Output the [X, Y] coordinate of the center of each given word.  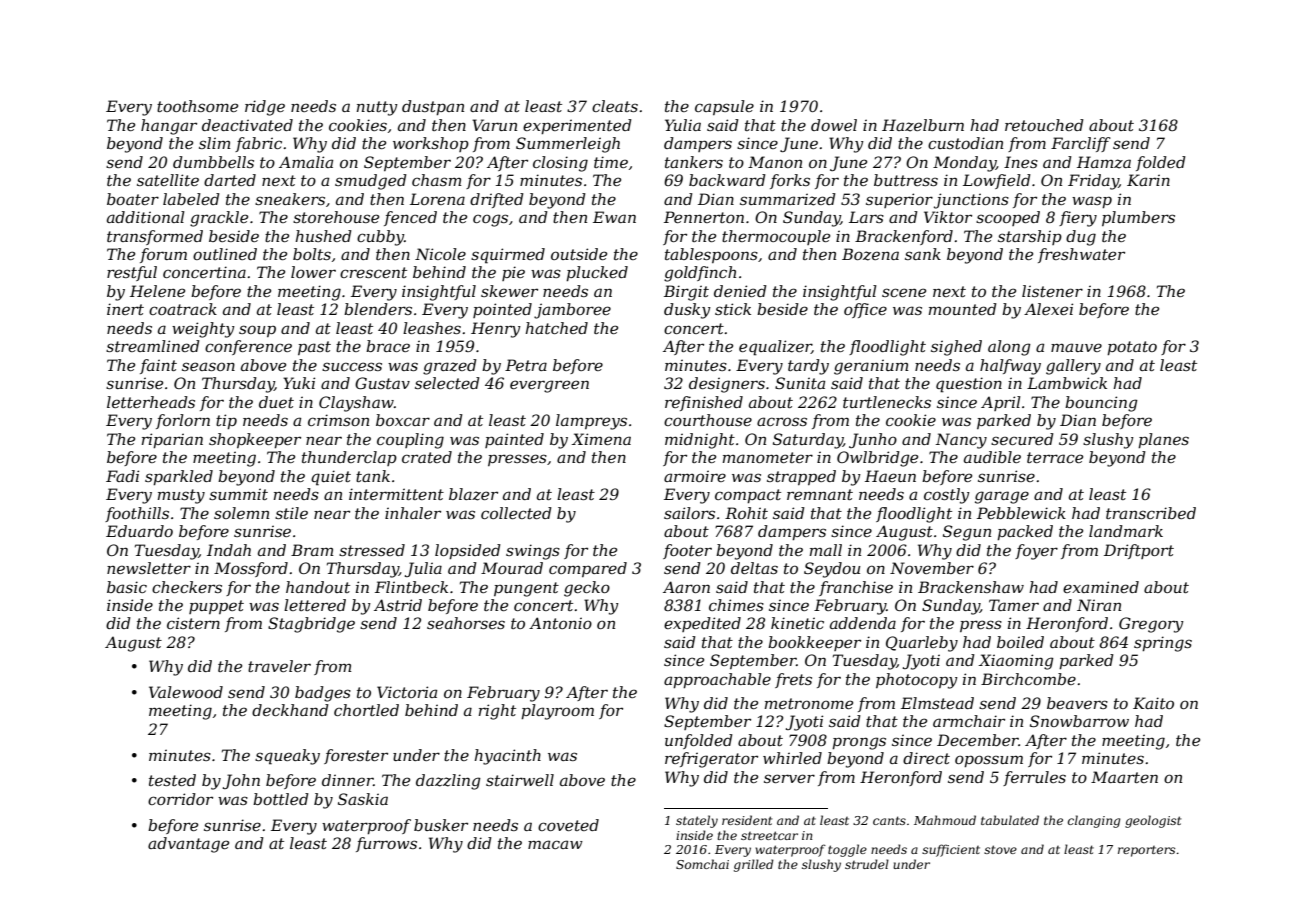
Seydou [832, 570]
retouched [1044, 125]
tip [226, 421]
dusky [687, 311]
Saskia [363, 799]
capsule [724, 107]
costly [947, 496]
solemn [241, 513]
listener [1052, 291]
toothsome [197, 106]
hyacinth [507, 757]
